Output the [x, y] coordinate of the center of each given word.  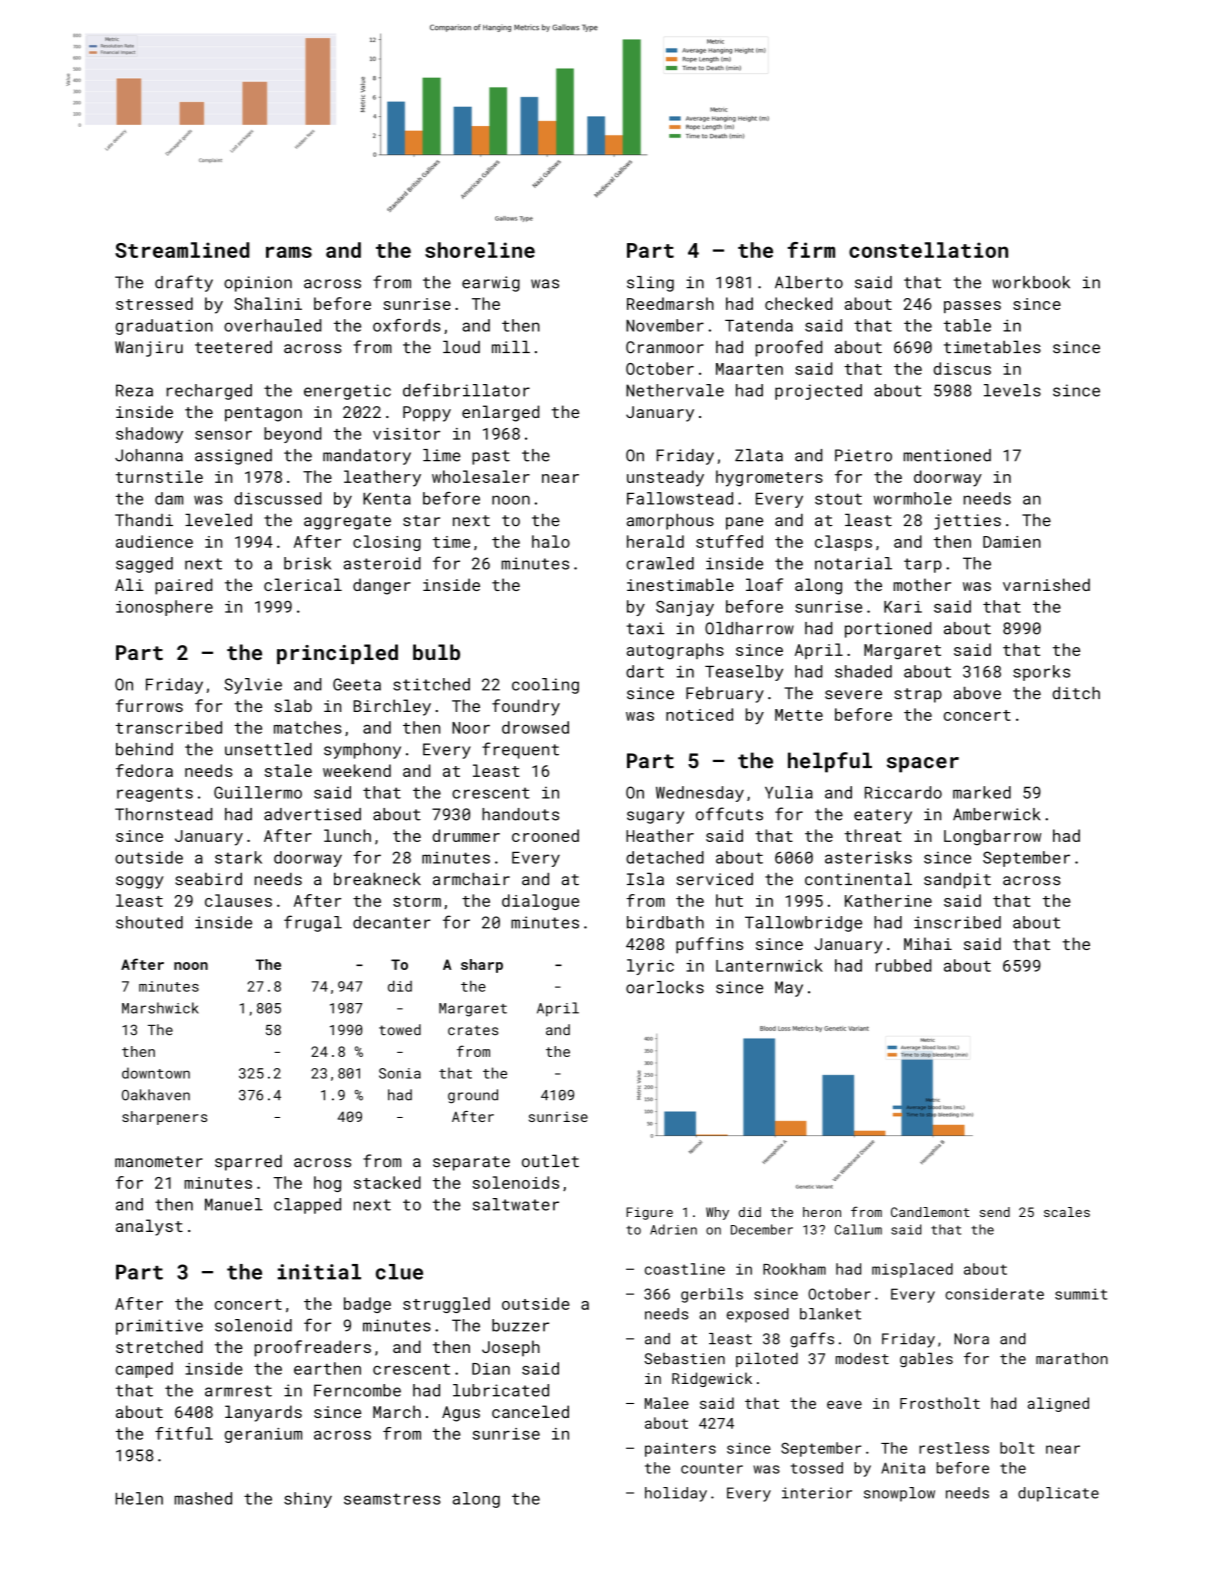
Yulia [789, 792]
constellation [928, 250]
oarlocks [665, 987]
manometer [159, 1162]
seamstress [392, 1499]
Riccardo [903, 792]
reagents [155, 794]
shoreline [480, 250]
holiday [676, 1494]
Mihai [928, 943]
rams [289, 252]
